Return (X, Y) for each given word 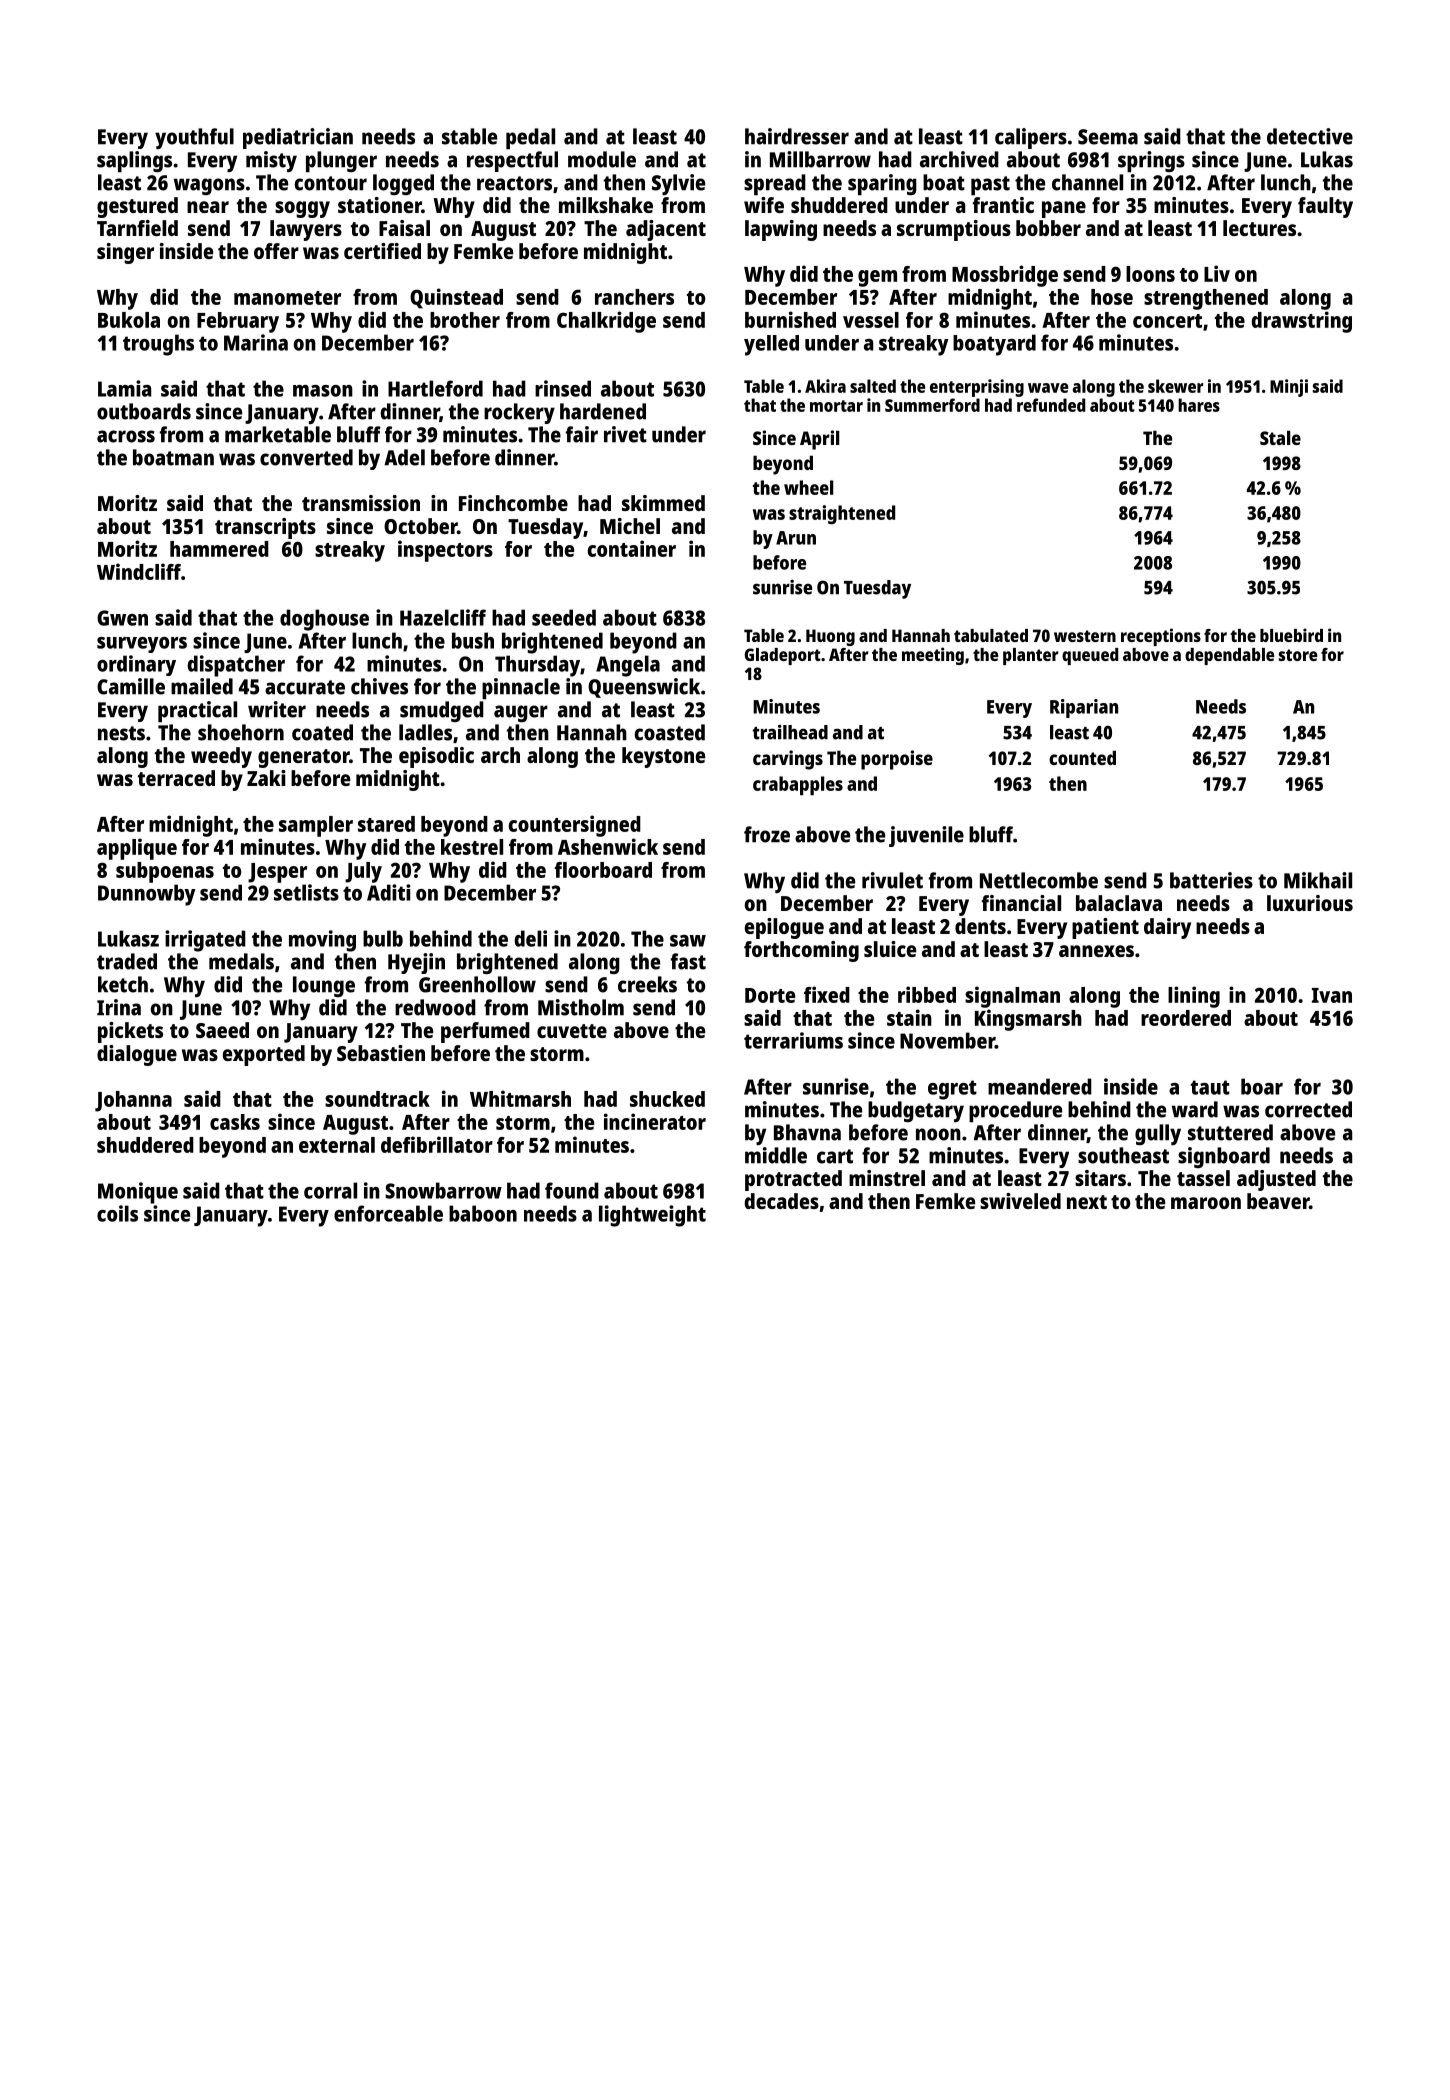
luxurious (1310, 903)
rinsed (563, 388)
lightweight (652, 1216)
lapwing (781, 230)
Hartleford (435, 388)
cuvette (572, 1031)
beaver (1278, 1201)
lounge (324, 986)
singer (125, 253)
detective (1310, 136)
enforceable (388, 1213)
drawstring (1302, 322)
